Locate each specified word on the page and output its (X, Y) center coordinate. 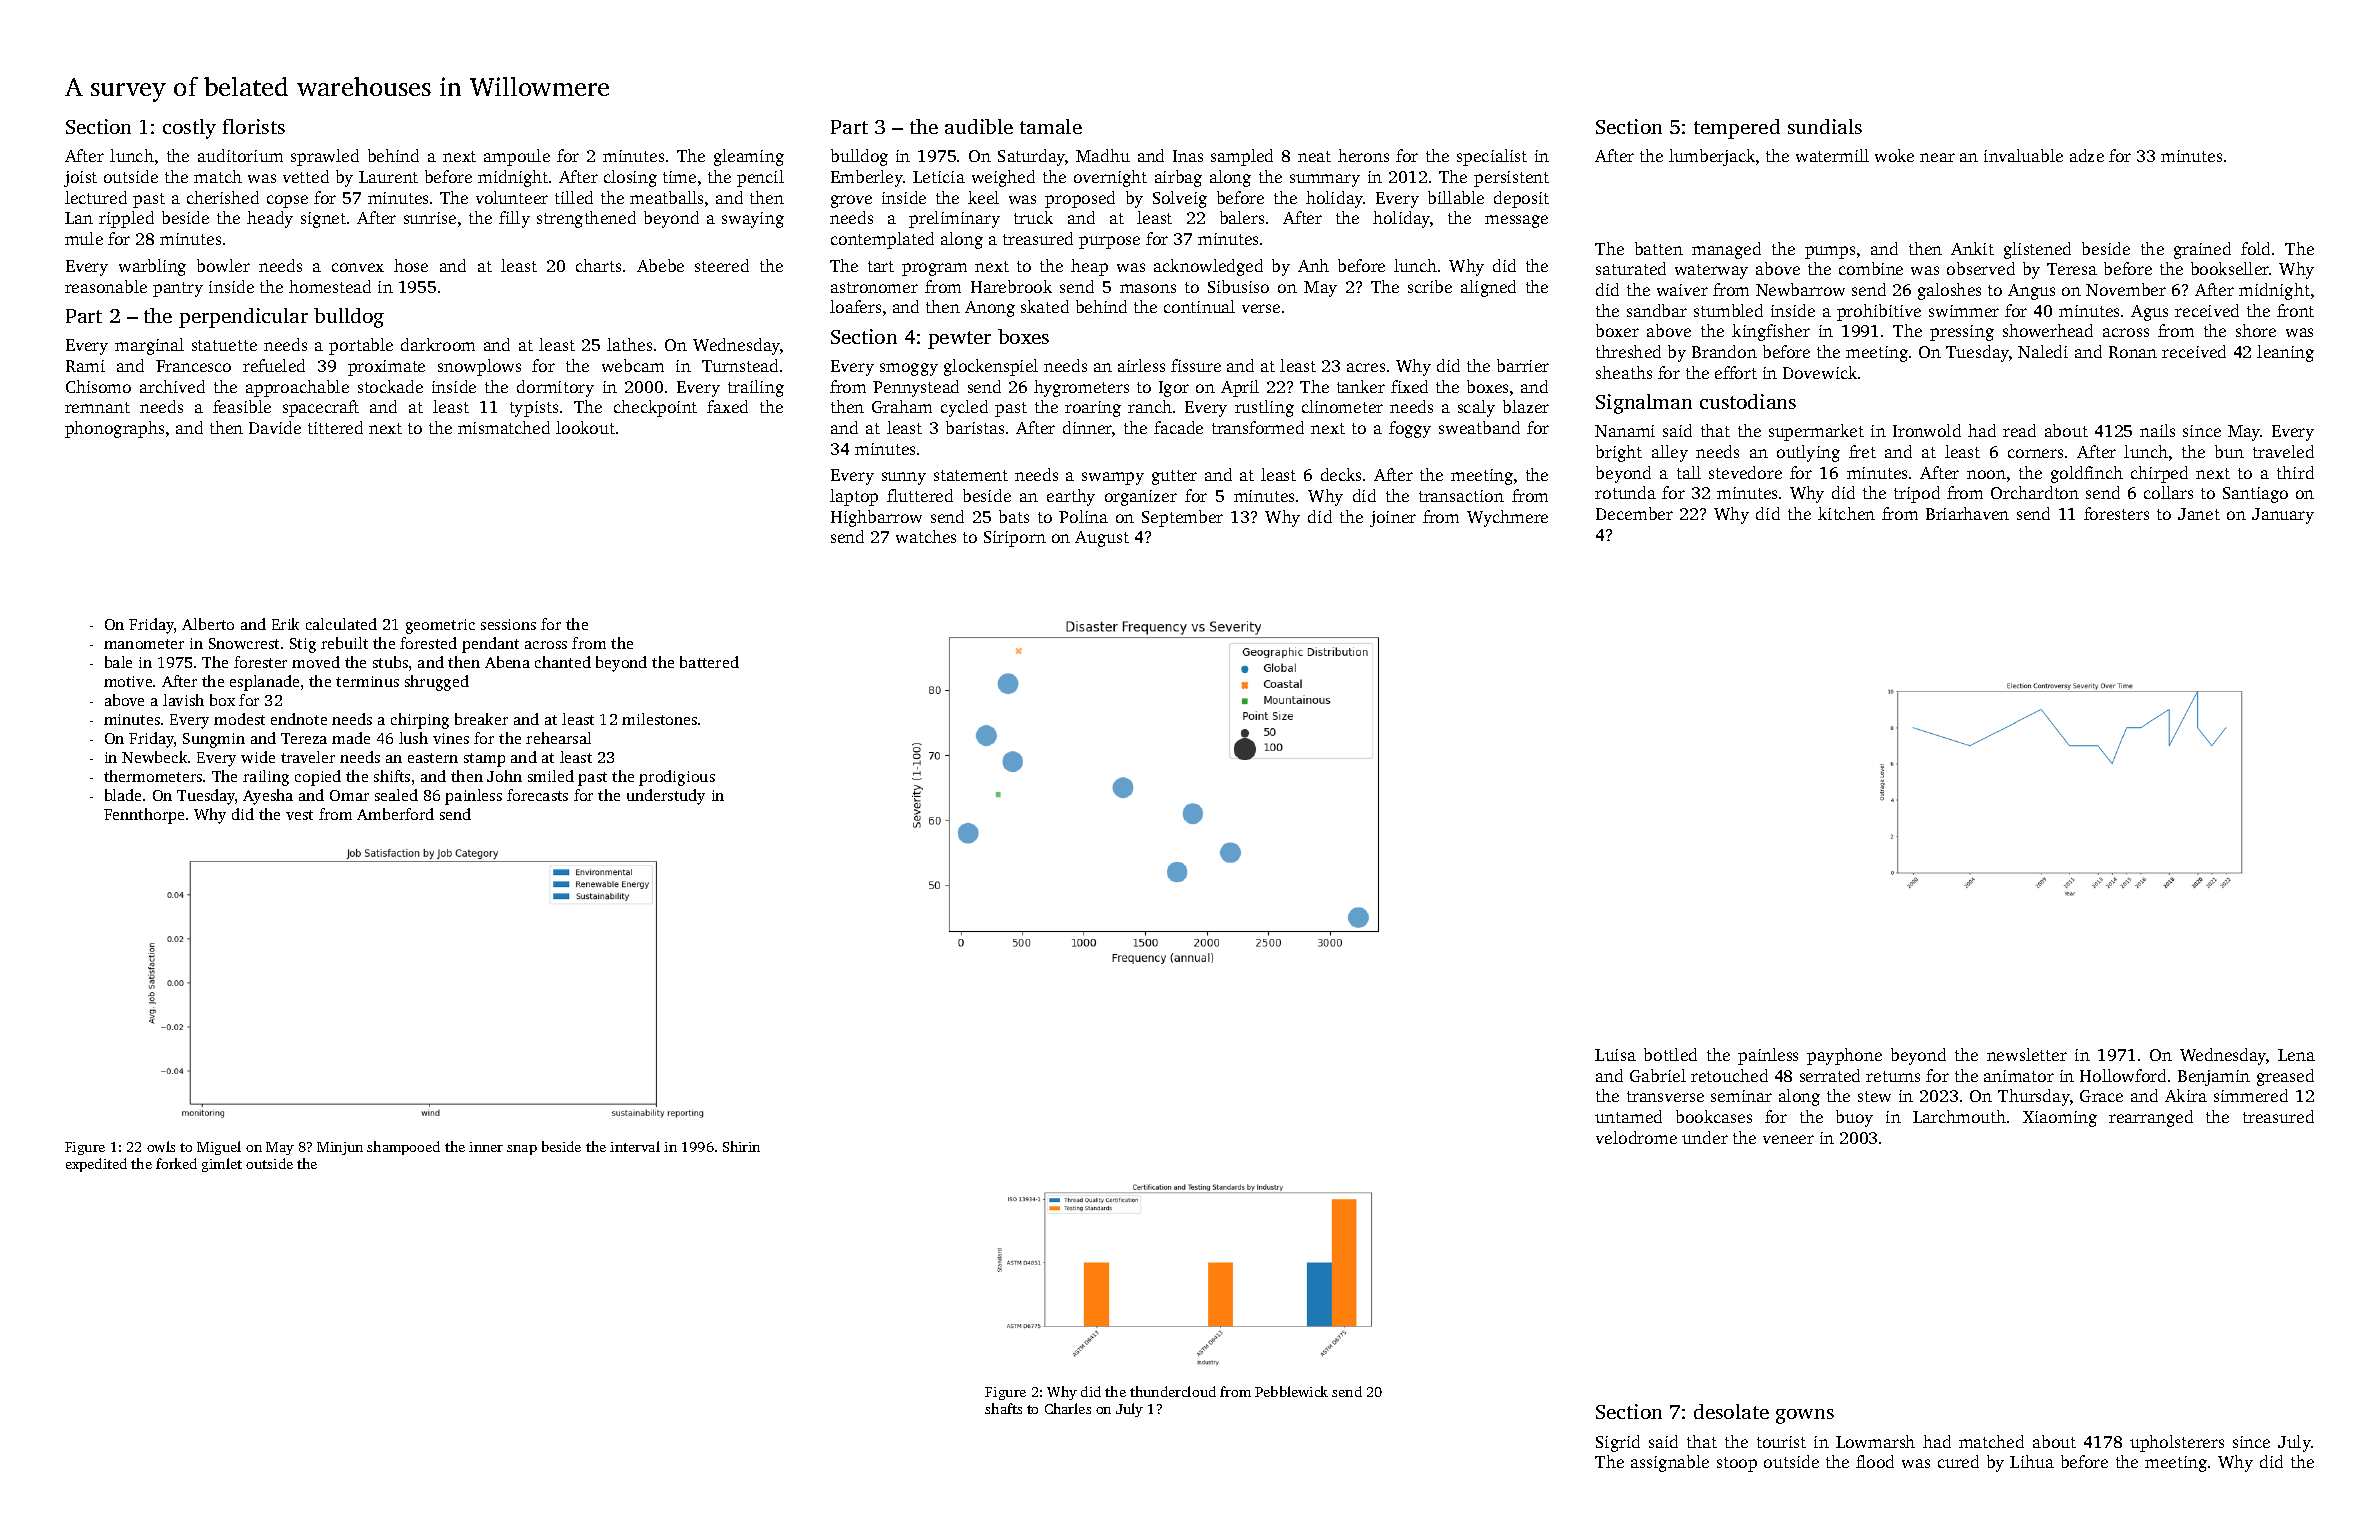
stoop (1737, 1464)
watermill (1832, 155)
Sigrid (1618, 1443)
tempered (1737, 129)
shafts (1003, 1408)
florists (254, 126)
